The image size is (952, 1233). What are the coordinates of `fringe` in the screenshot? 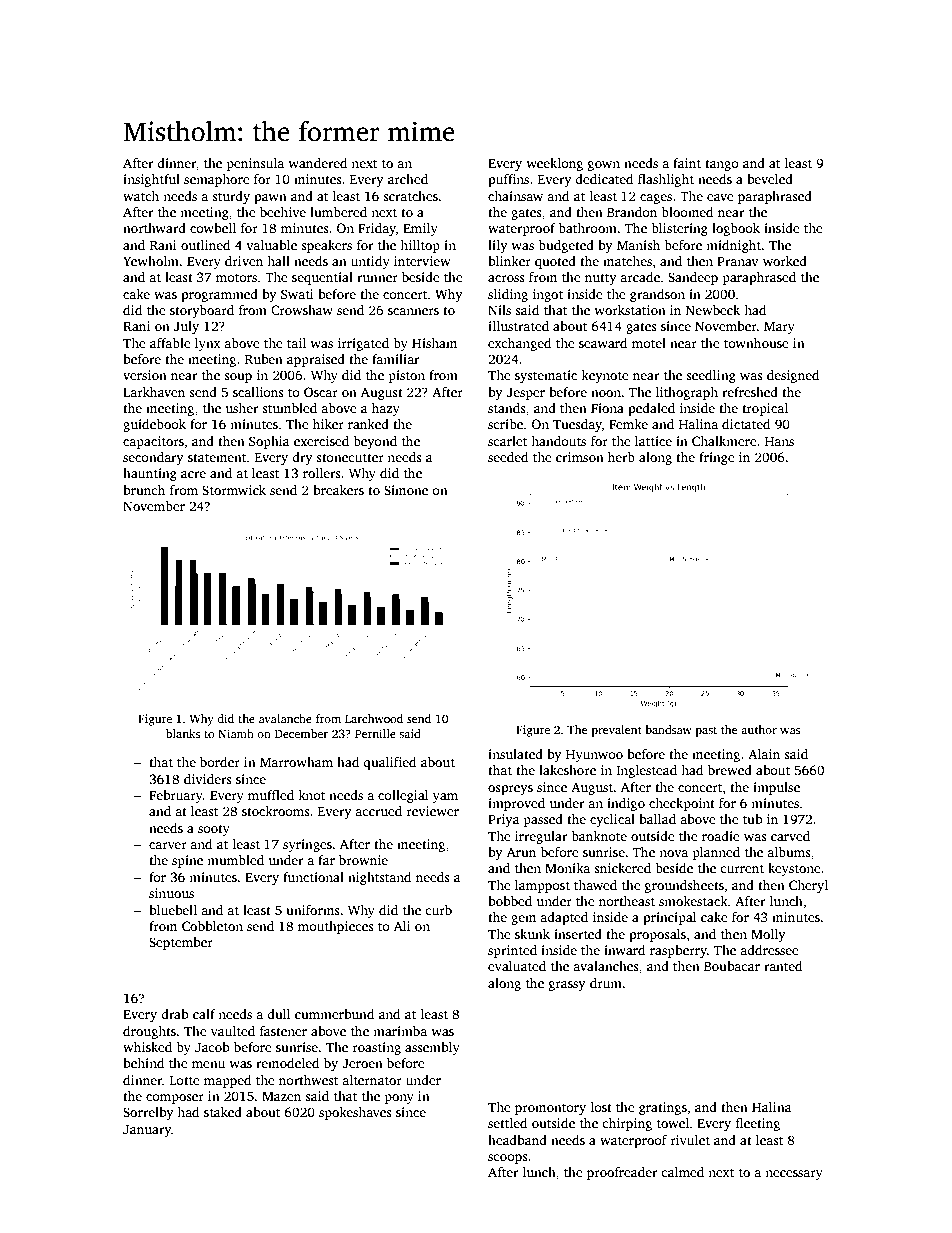 It's located at (716, 458).
